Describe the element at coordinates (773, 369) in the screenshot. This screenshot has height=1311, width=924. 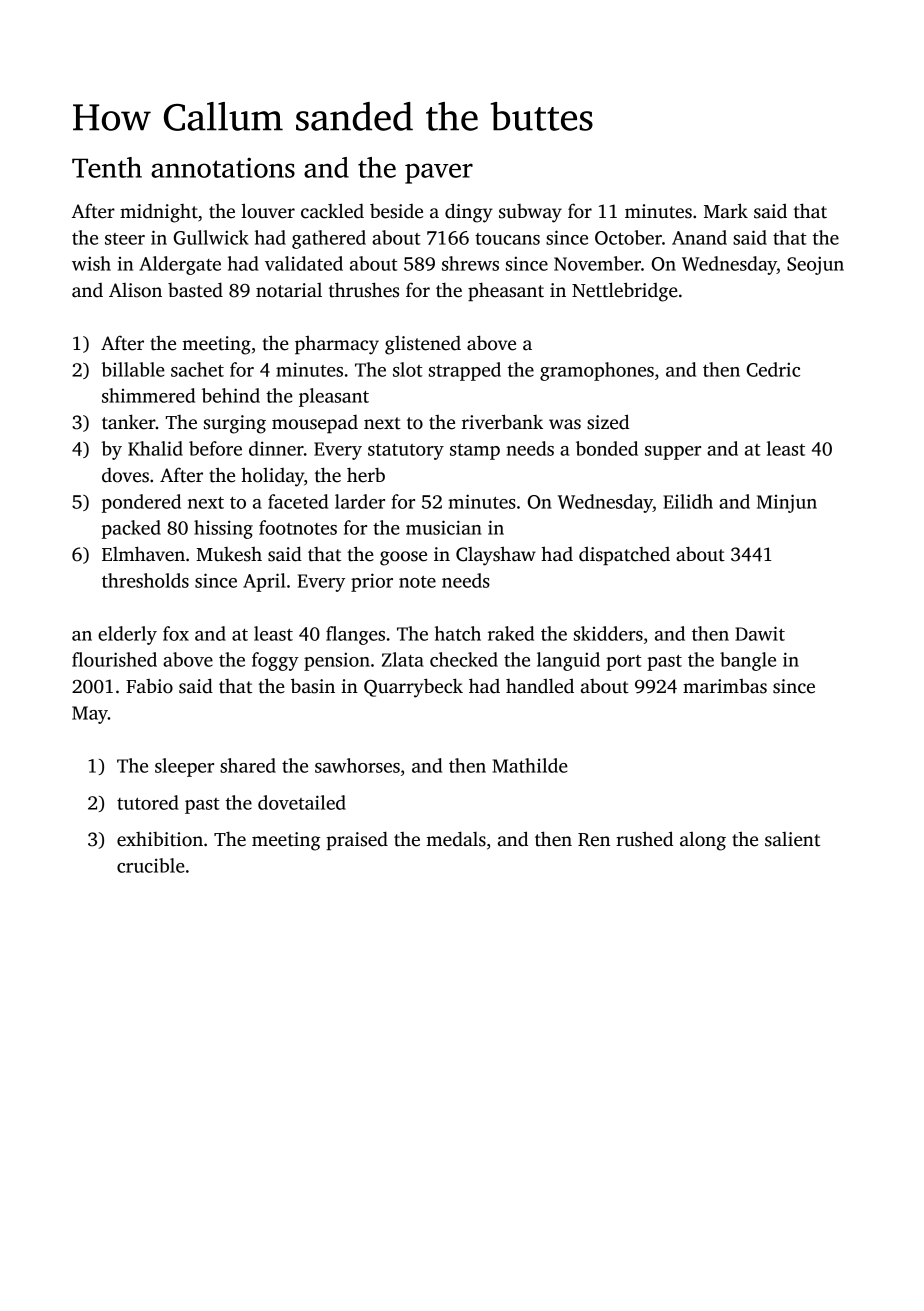
I see `Cedric` at that location.
